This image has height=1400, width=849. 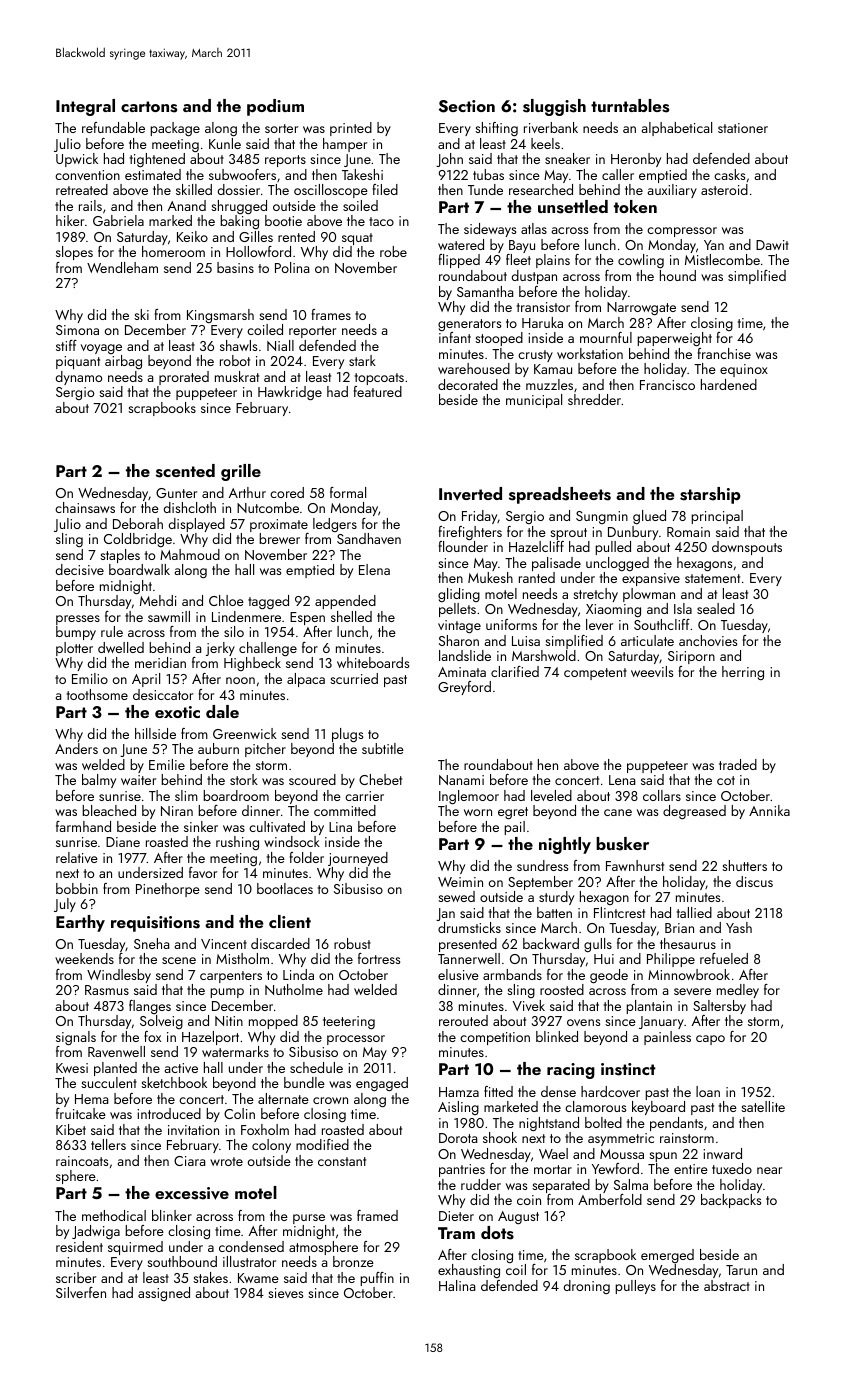 What do you see at coordinates (231, 977) in the image?
I see `carpenters` at bounding box center [231, 977].
